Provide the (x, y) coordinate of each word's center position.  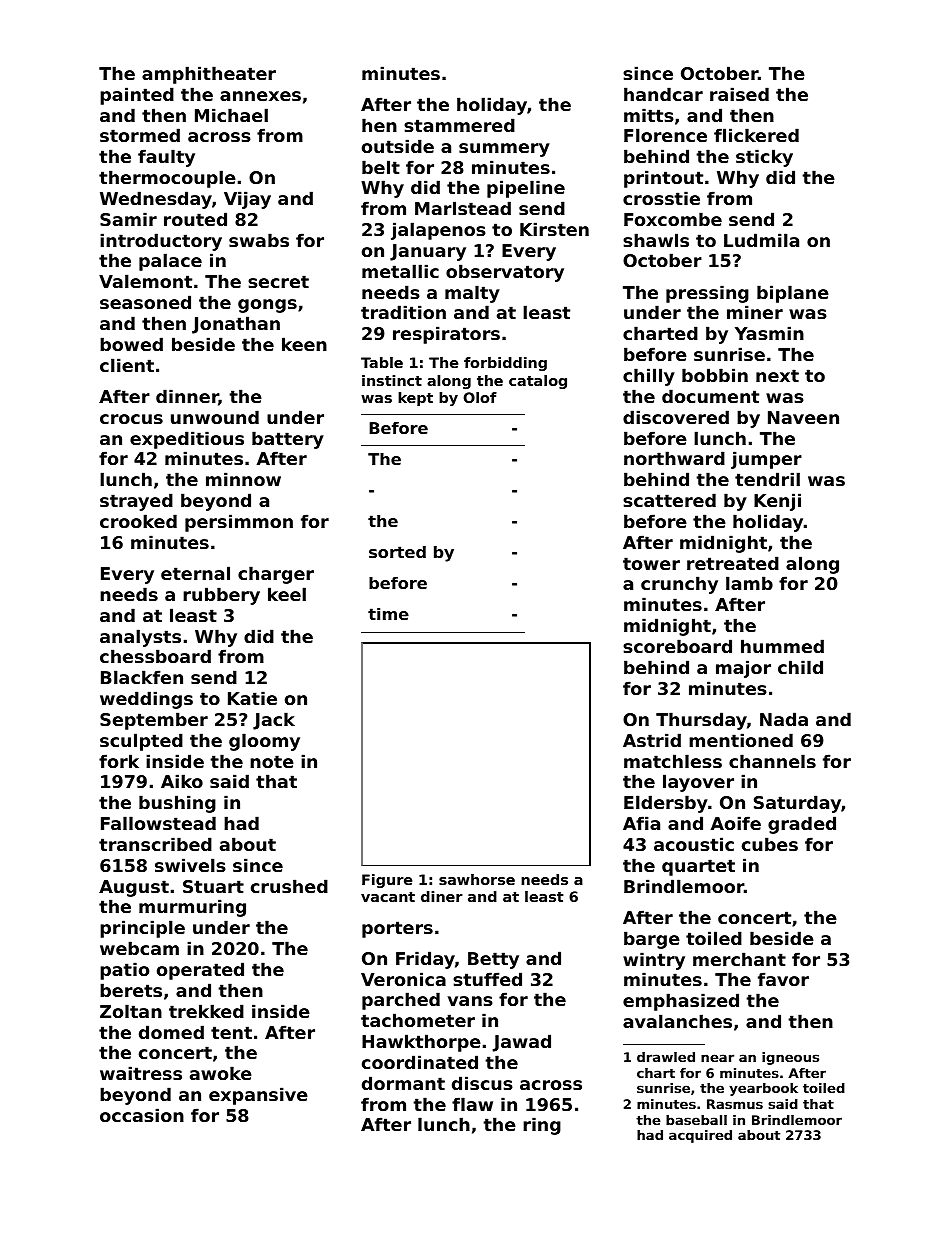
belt (381, 167)
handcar (663, 94)
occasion (142, 1115)
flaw (472, 1104)
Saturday (797, 804)
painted (137, 96)
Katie (252, 698)
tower (651, 563)
